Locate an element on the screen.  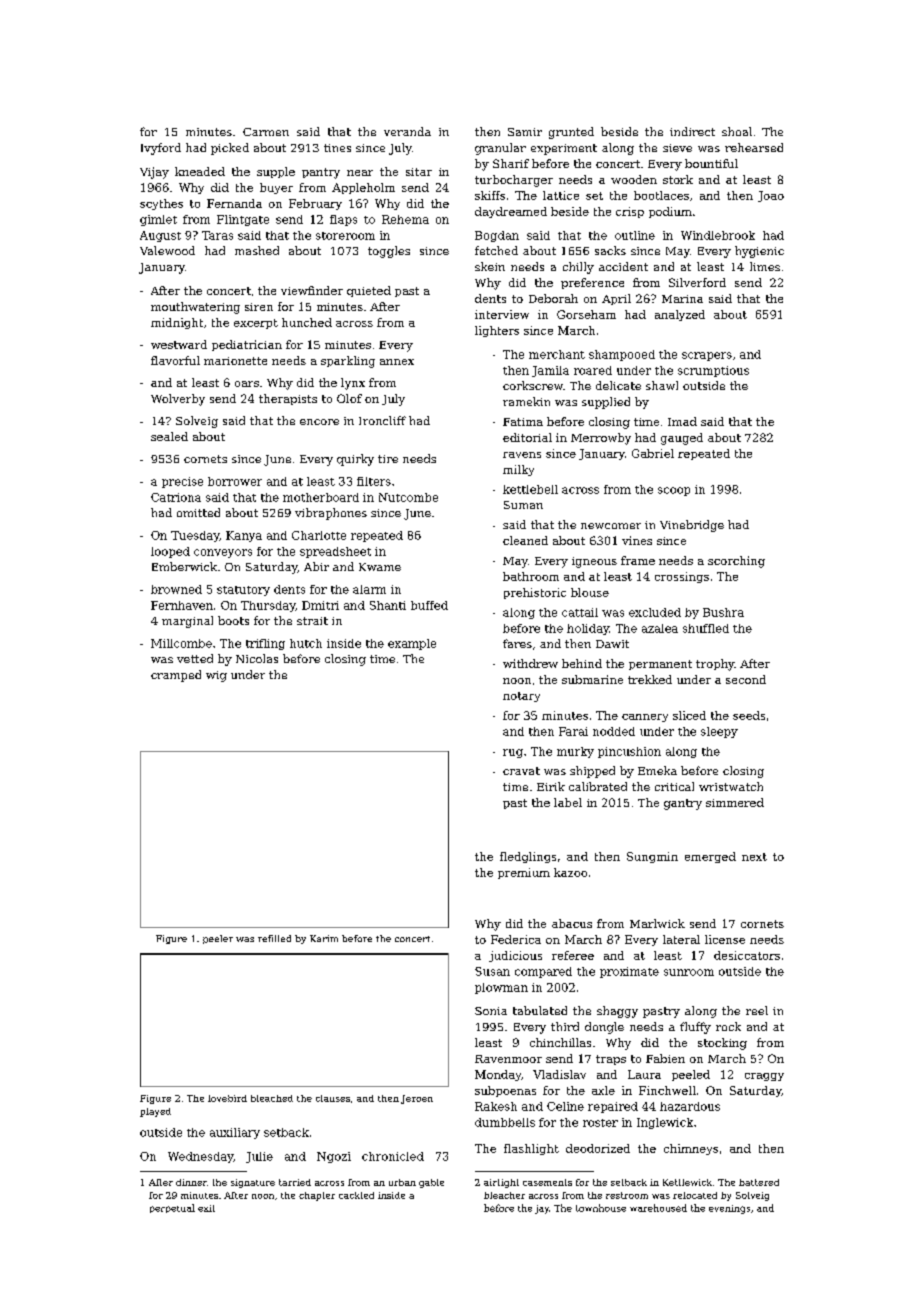
Samir is located at coordinates (525, 132).
